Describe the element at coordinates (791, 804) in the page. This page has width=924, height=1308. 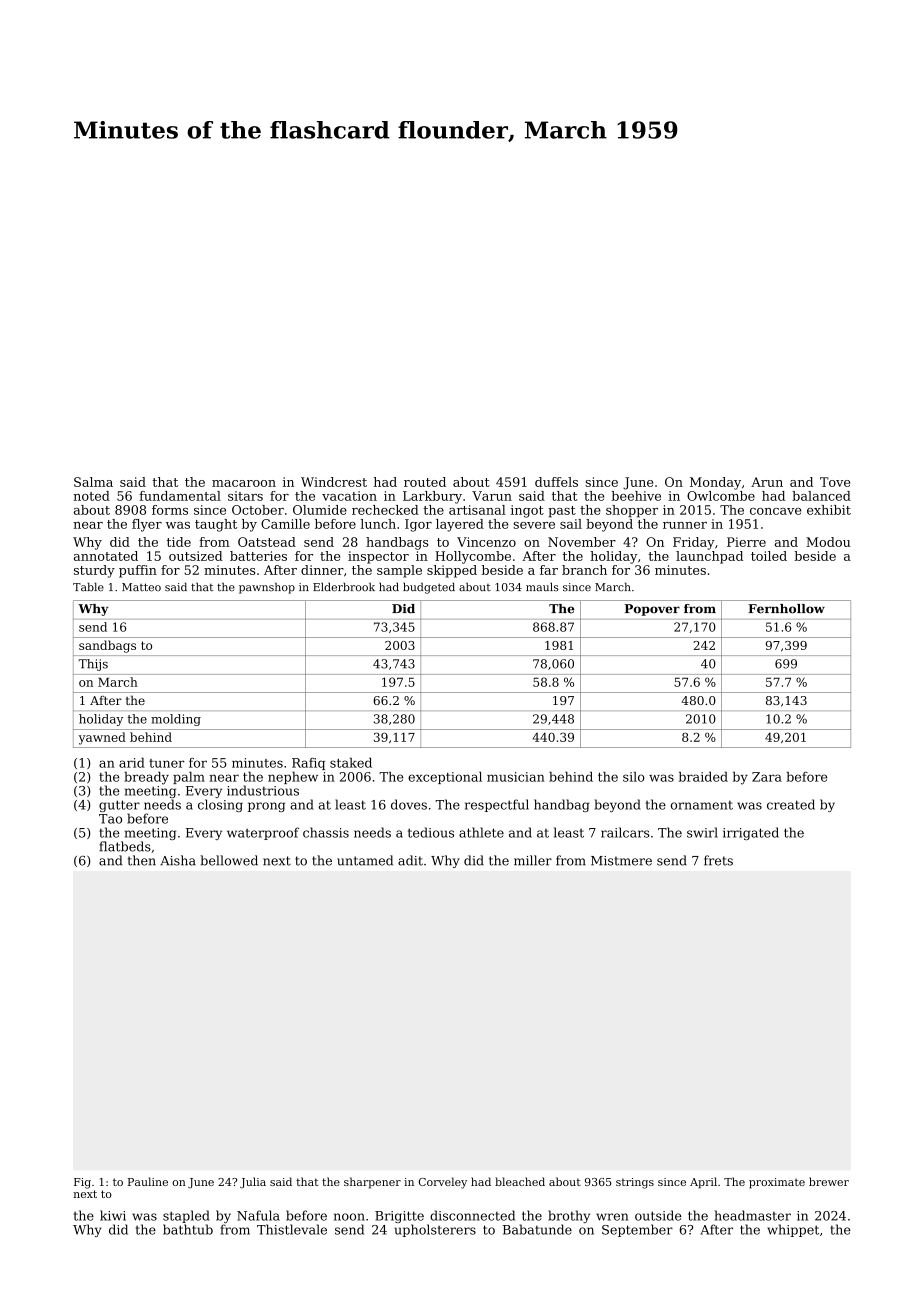
I see `created` at that location.
